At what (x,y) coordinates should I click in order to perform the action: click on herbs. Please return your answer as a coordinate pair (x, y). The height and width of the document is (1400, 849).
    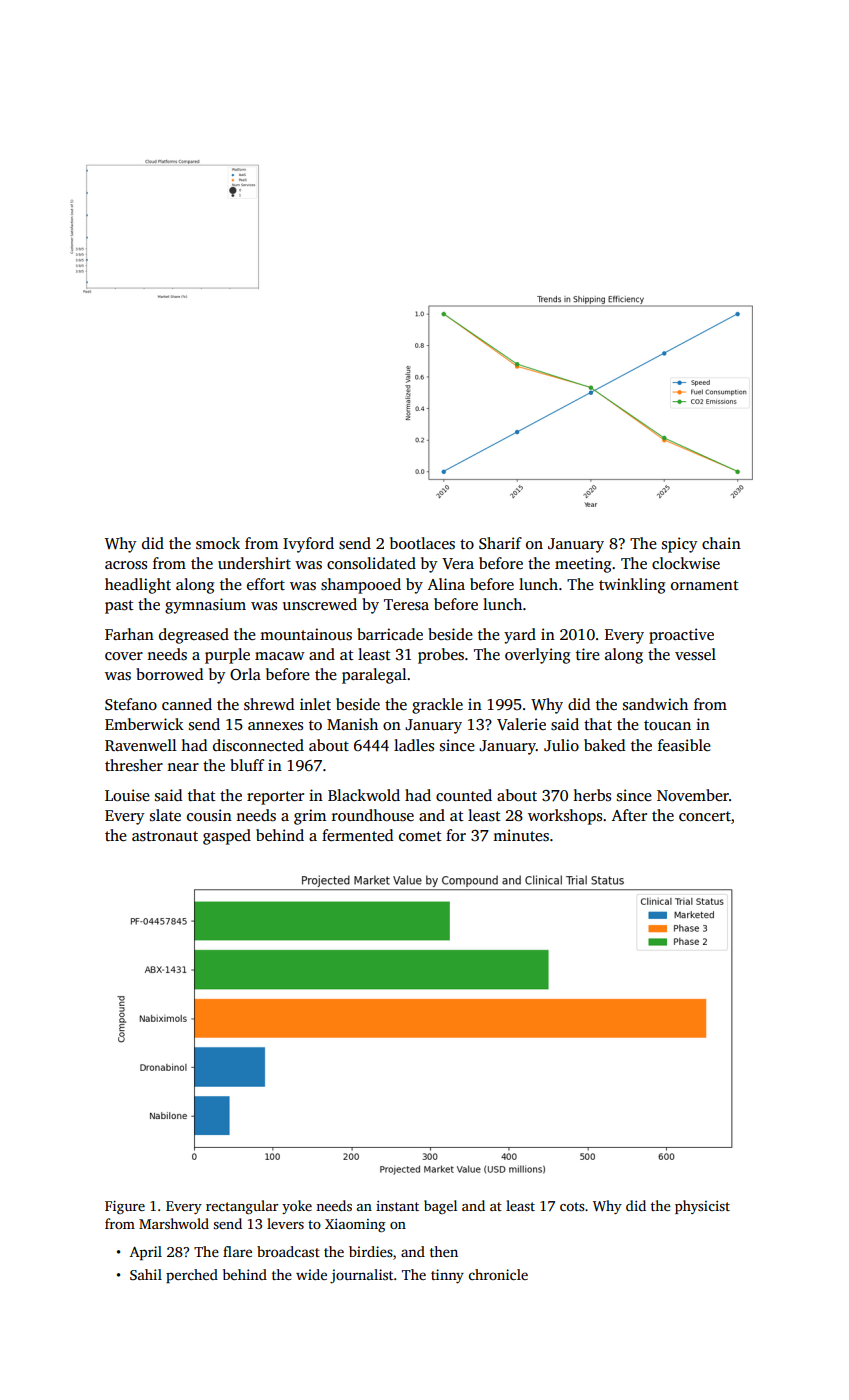
    Looking at the image, I should click on (592, 795).
